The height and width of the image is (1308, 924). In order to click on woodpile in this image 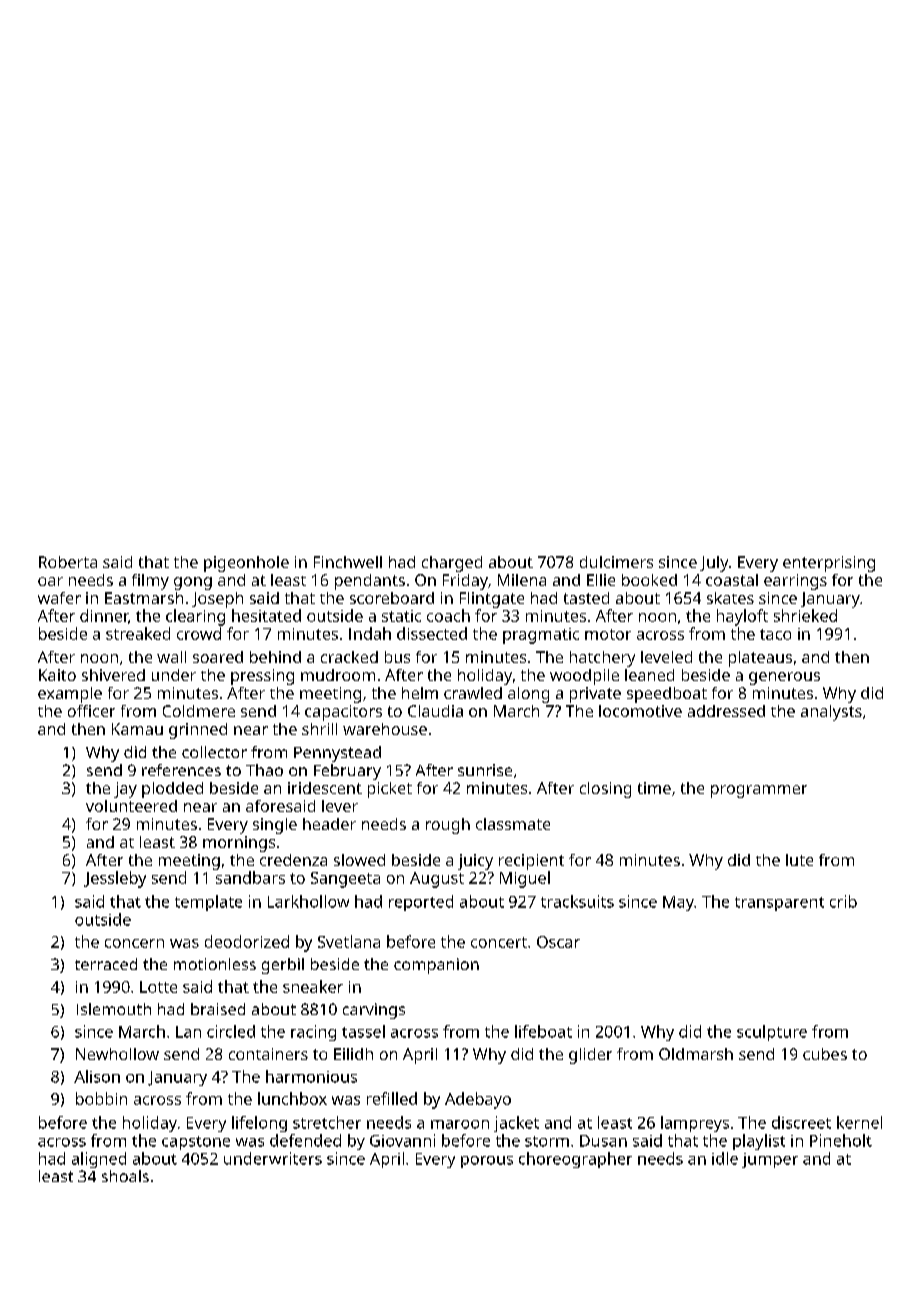, I will do `click(584, 677)`.
